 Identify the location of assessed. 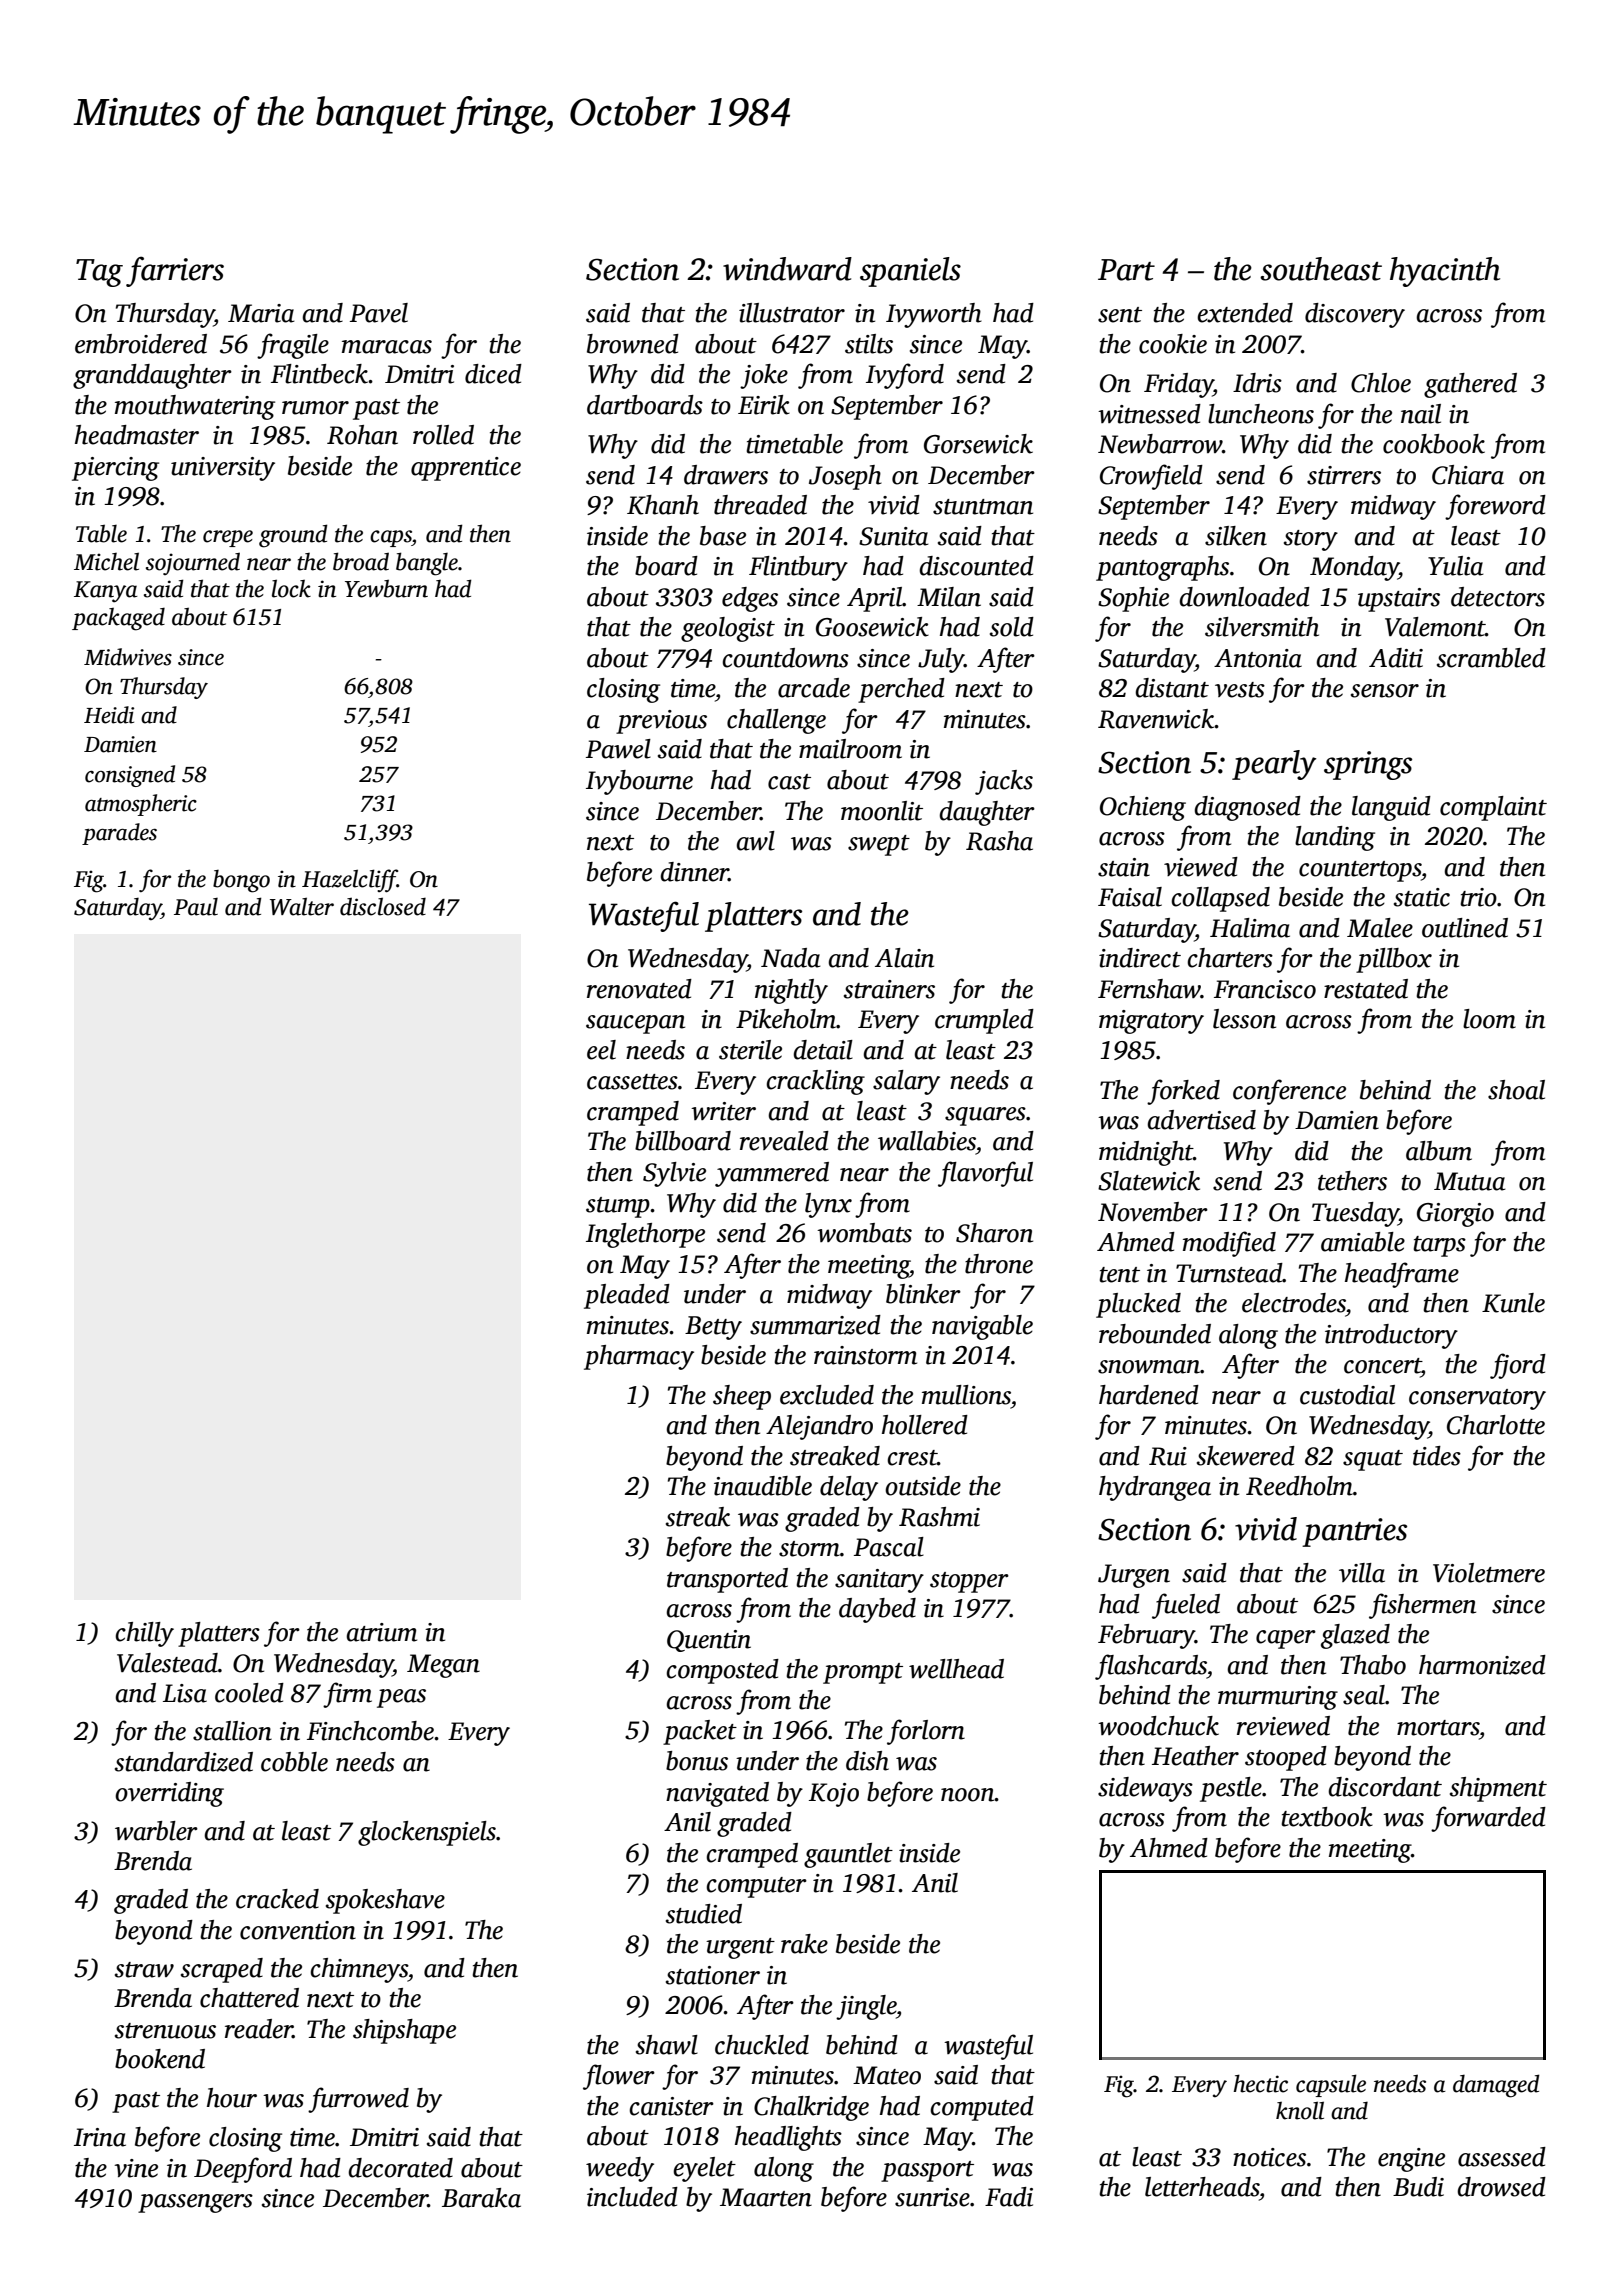
(1502, 2157).
